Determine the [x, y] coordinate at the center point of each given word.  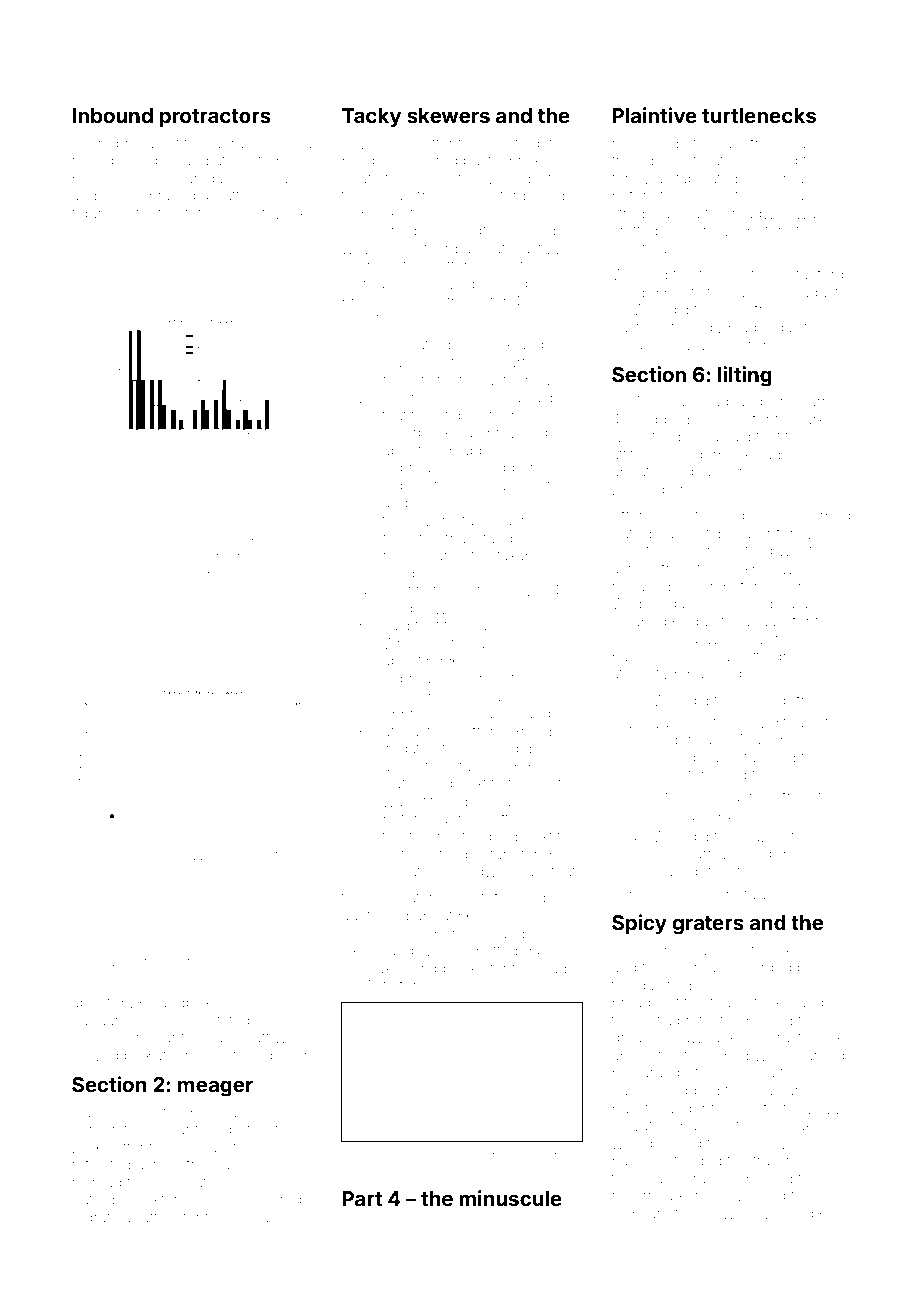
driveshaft [146, 556]
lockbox [751, 568]
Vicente [182, 541]
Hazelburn [377, 143]
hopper [510, 469]
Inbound [112, 115]
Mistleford [392, 985]
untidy [709, 535]
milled [124, 570]
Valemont [685, 722]
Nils [544, 538]
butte [186, 962]
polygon [259, 1219]
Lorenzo [713, 230]
